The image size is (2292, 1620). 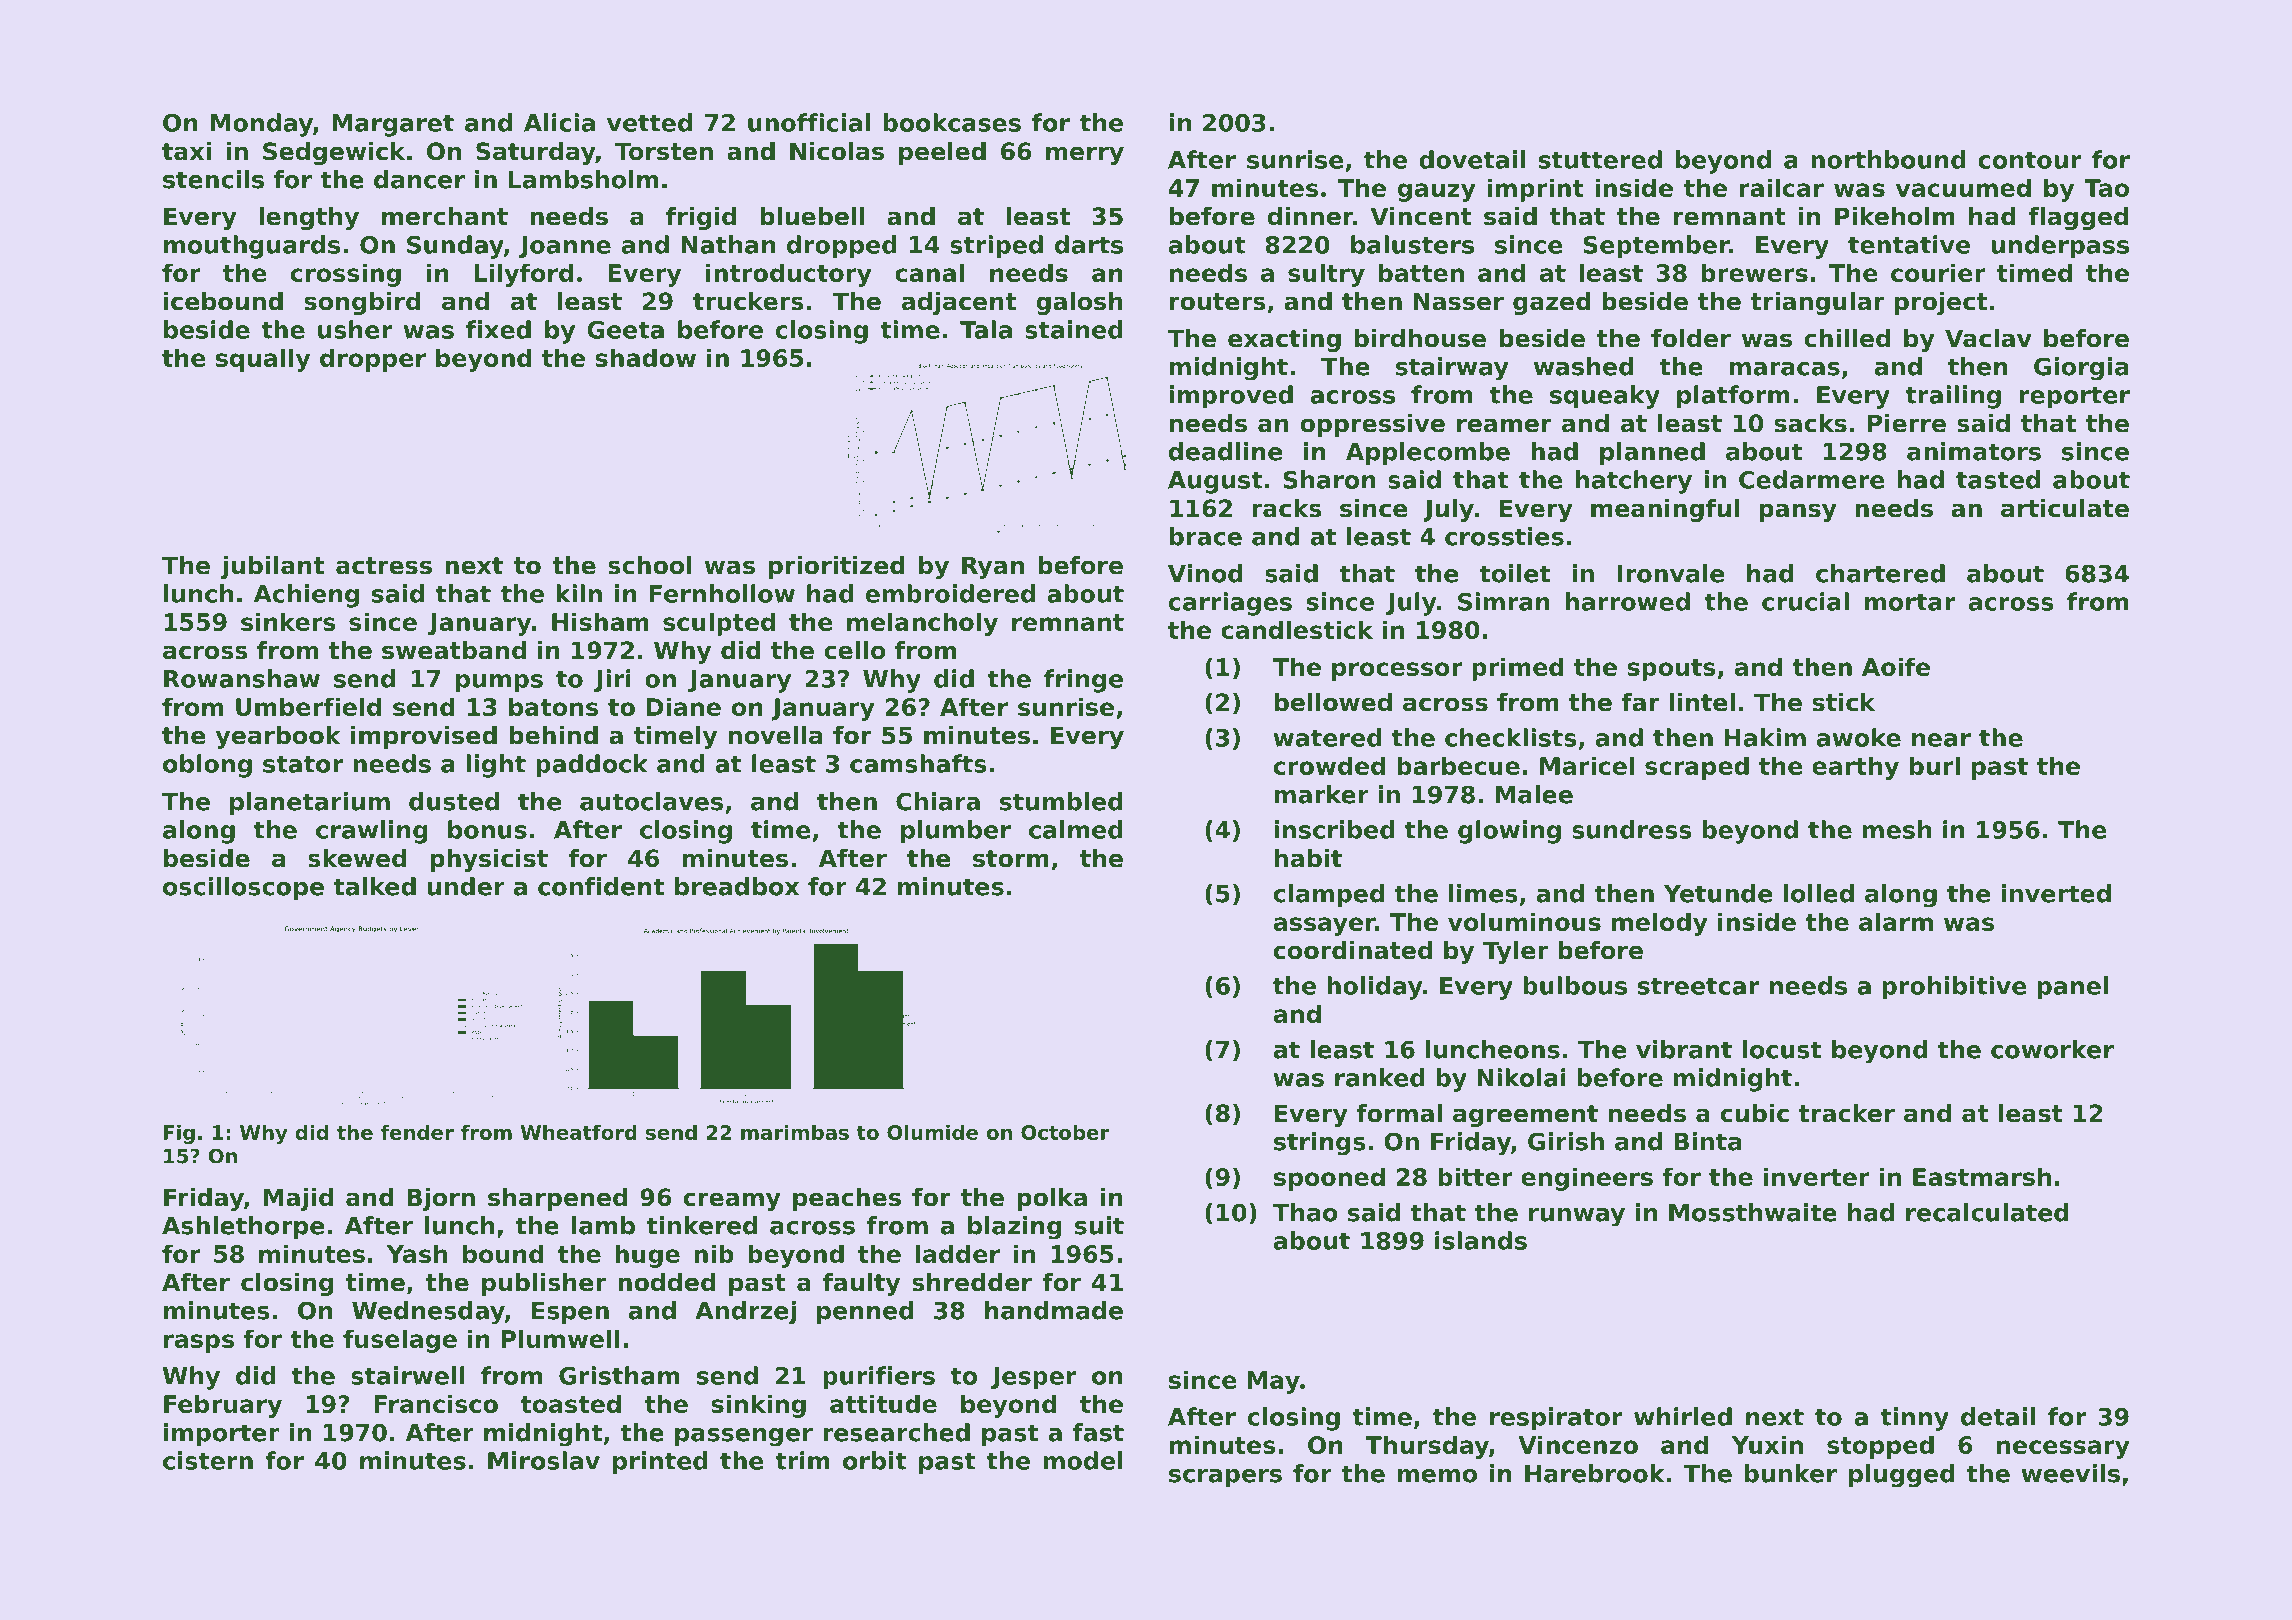 What do you see at coordinates (1600, 159) in the document?
I see `stuttered` at bounding box center [1600, 159].
